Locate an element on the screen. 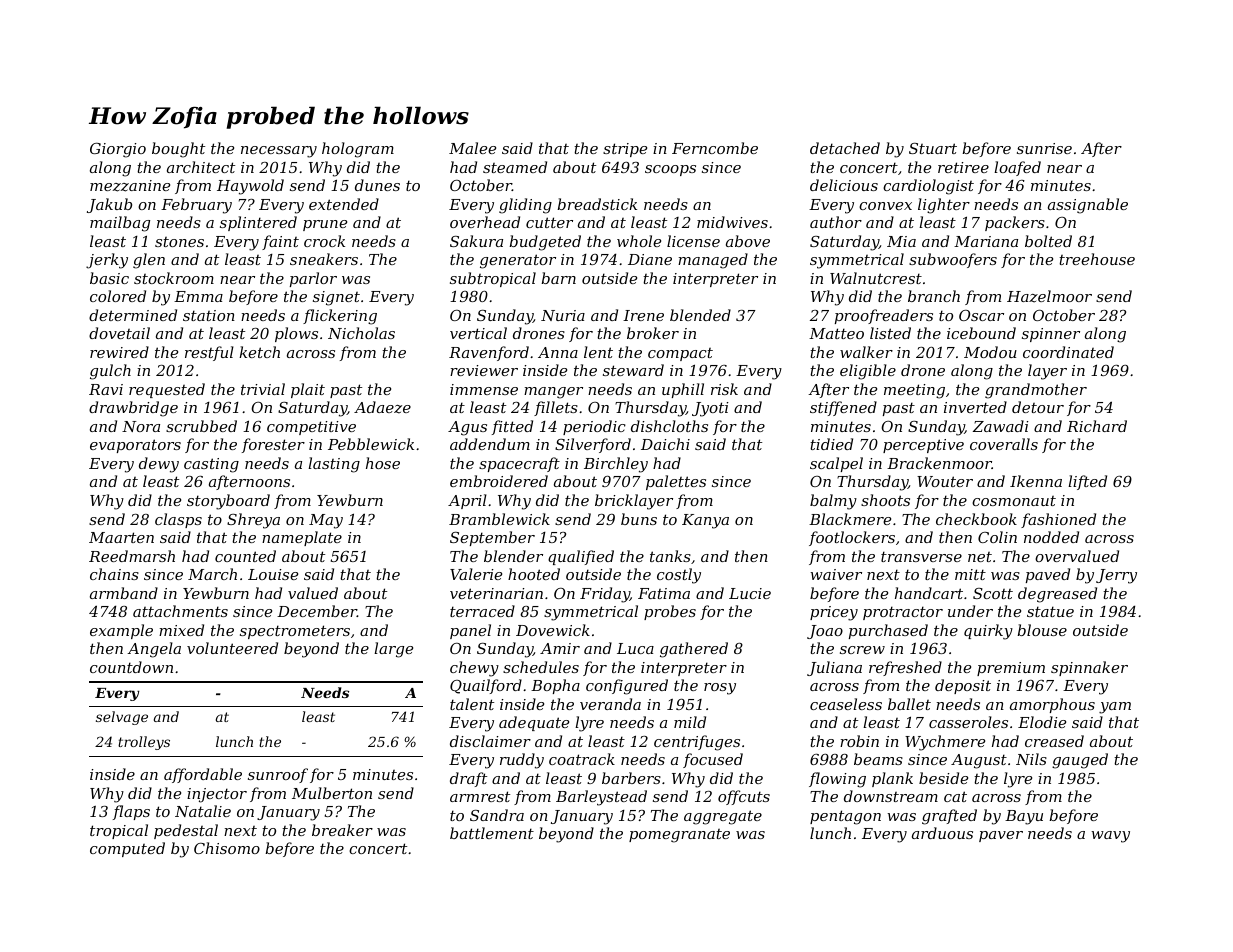 The width and height of the screenshot is (1233, 952). Stuart is located at coordinates (933, 148).
